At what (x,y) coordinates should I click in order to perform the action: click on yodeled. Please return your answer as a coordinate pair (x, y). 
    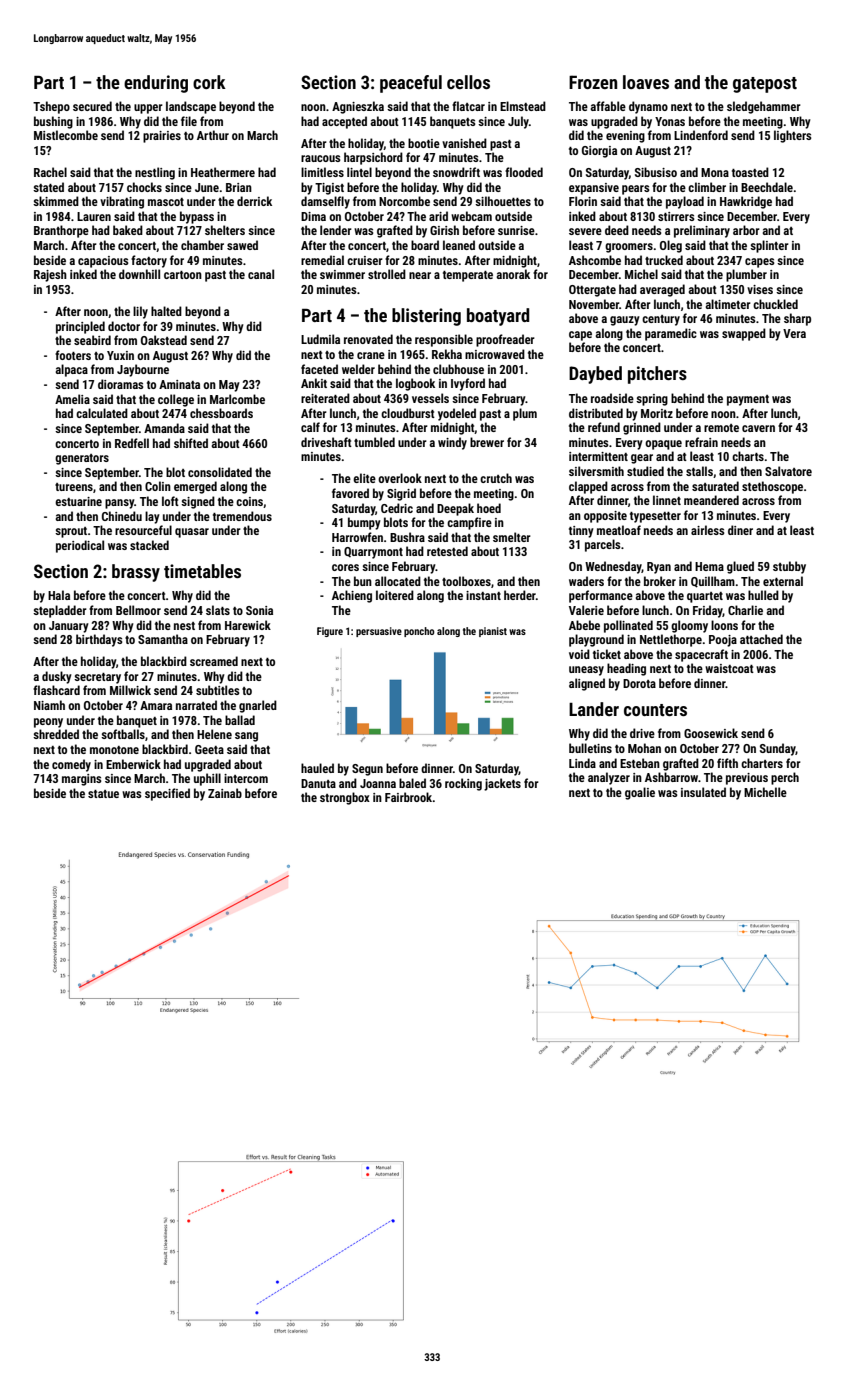
    Looking at the image, I should click on (457, 414).
